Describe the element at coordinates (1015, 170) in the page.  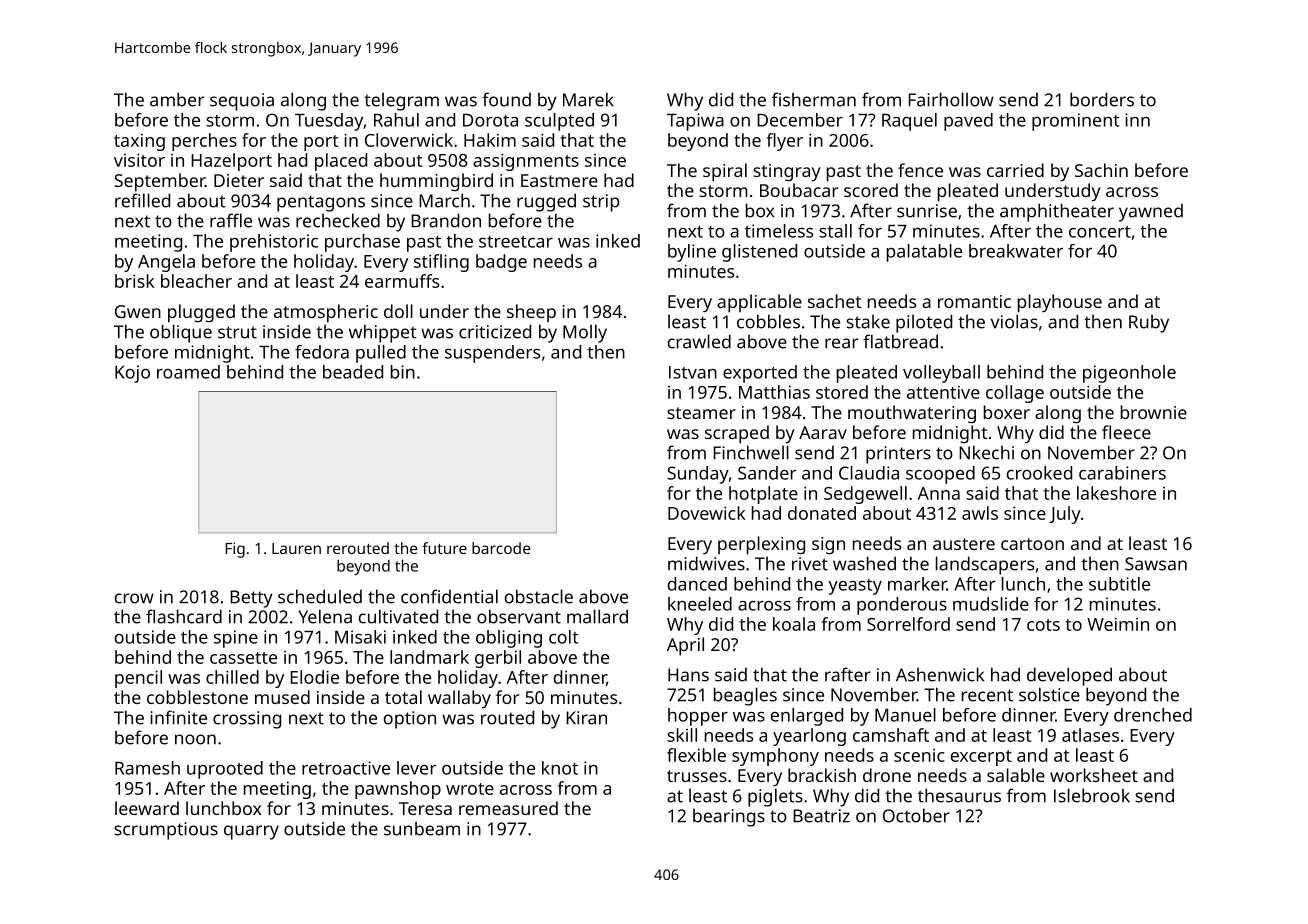
I see `carried` at that location.
